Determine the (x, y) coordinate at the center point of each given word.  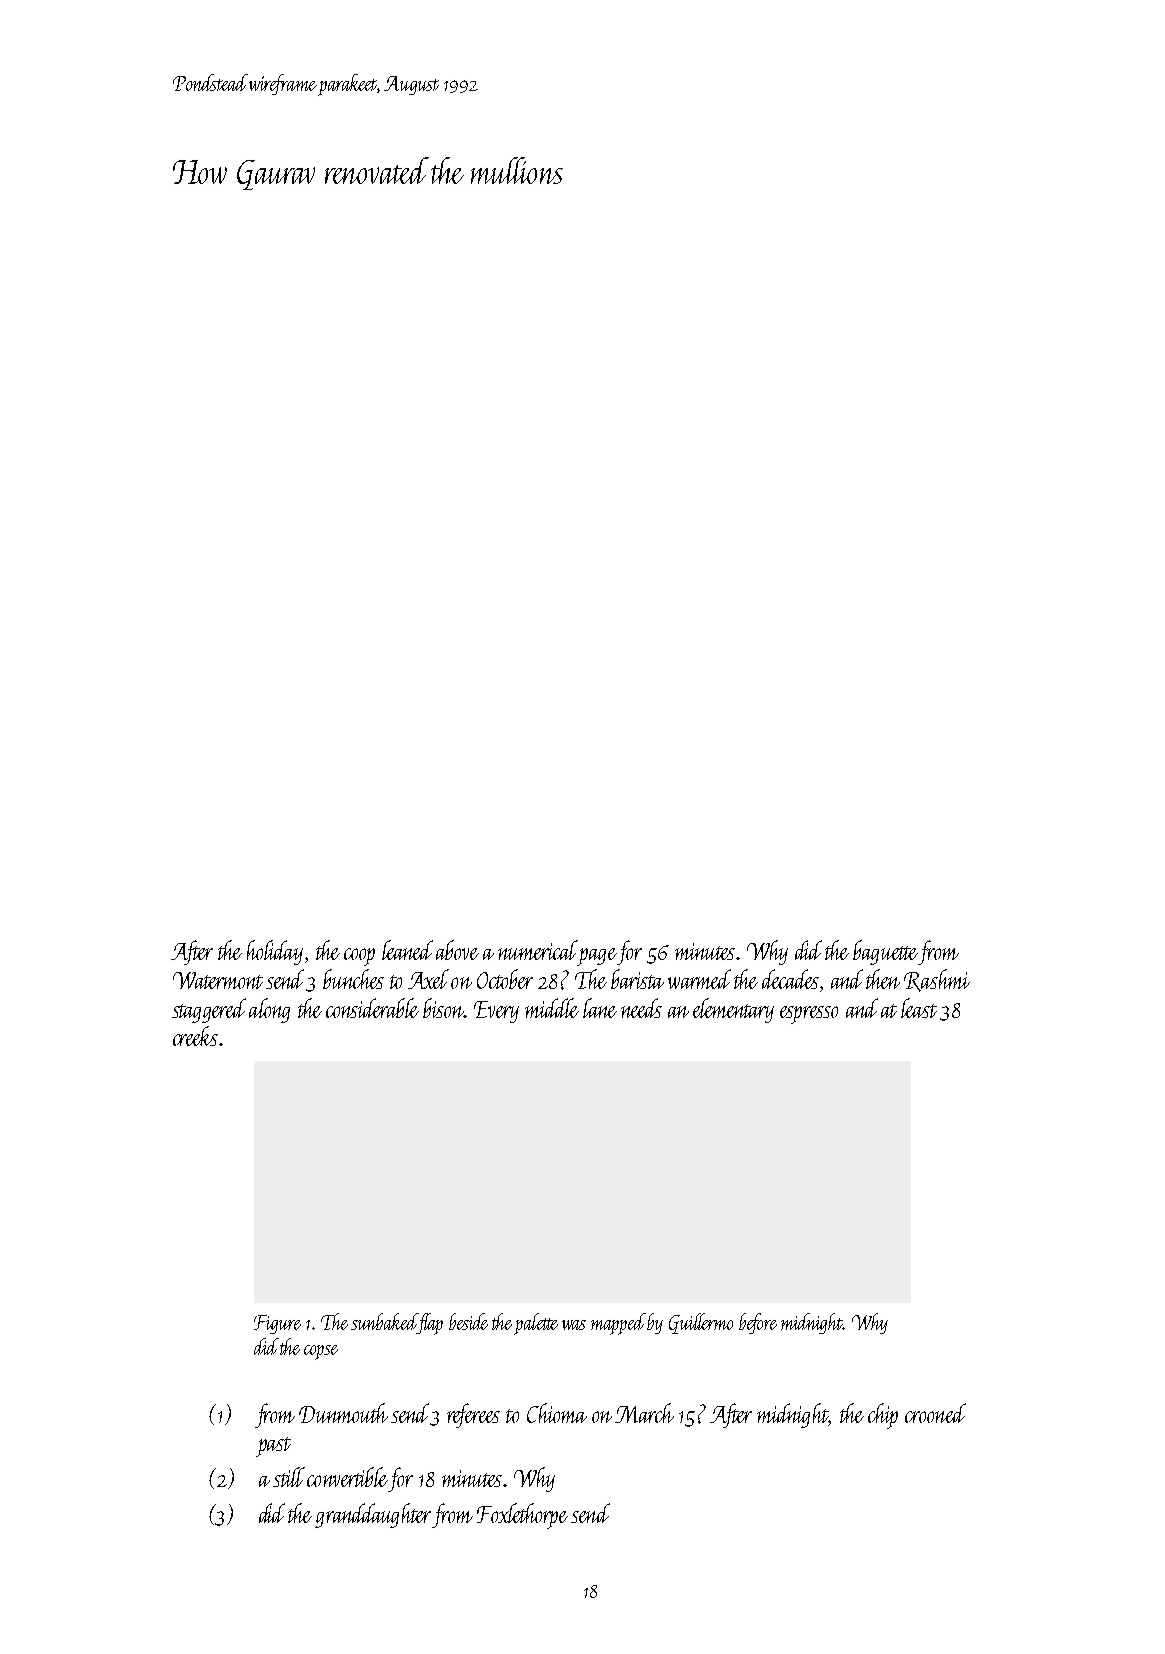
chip (883, 1416)
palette (536, 1324)
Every (496, 1012)
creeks (195, 1036)
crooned (935, 1413)
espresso (809, 1015)
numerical (538, 950)
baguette (885, 952)
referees (473, 1415)
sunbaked (384, 1321)
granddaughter (373, 1515)
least (919, 1008)
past (273, 1447)
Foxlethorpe (522, 1516)
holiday (275, 952)
